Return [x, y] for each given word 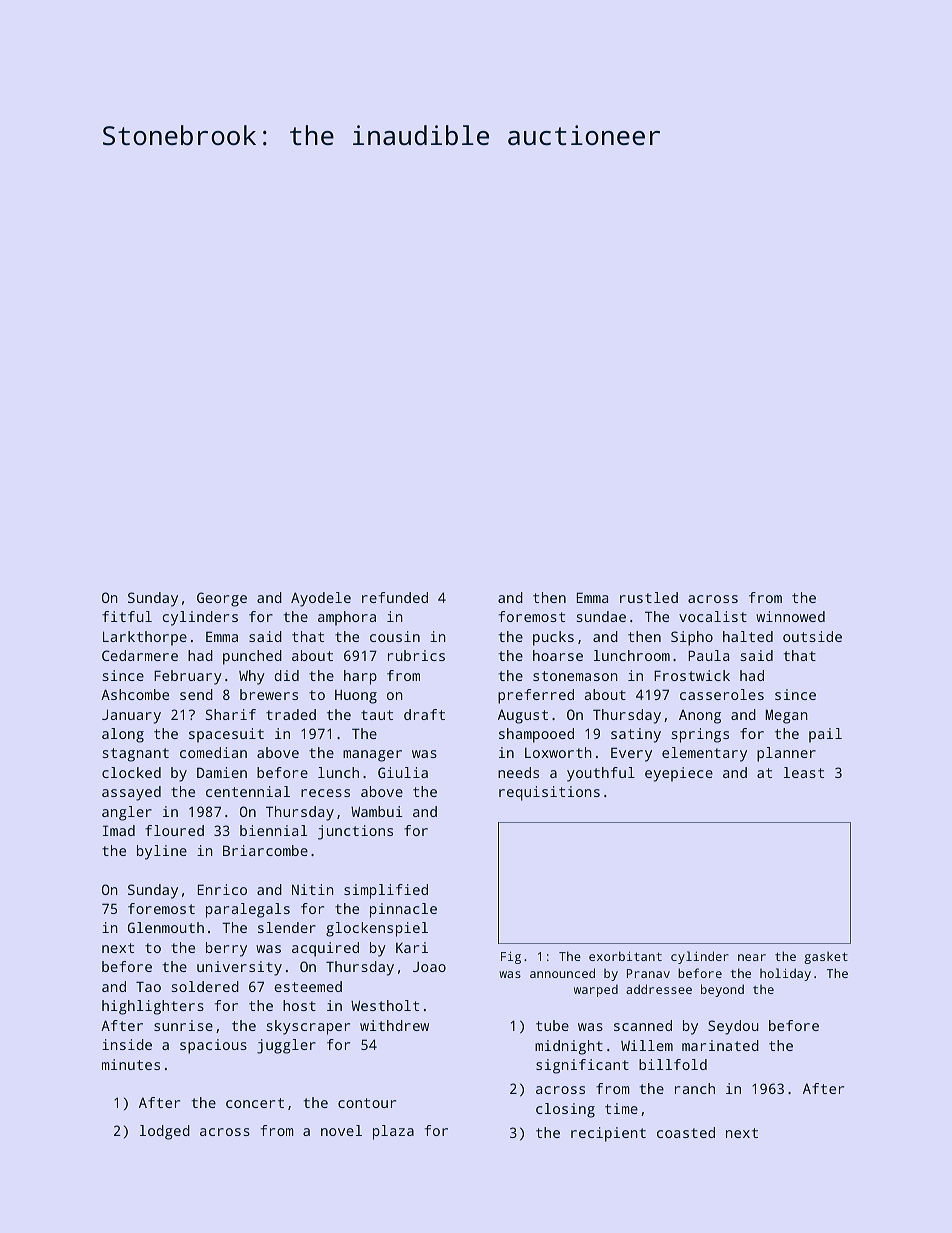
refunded [395, 597]
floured [174, 830]
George [222, 599]
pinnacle [403, 910]
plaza [393, 1132]
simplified [386, 891]
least [804, 772]
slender [287, 927]
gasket [826, 957]
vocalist [713, 616]
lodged [165, 1132]
